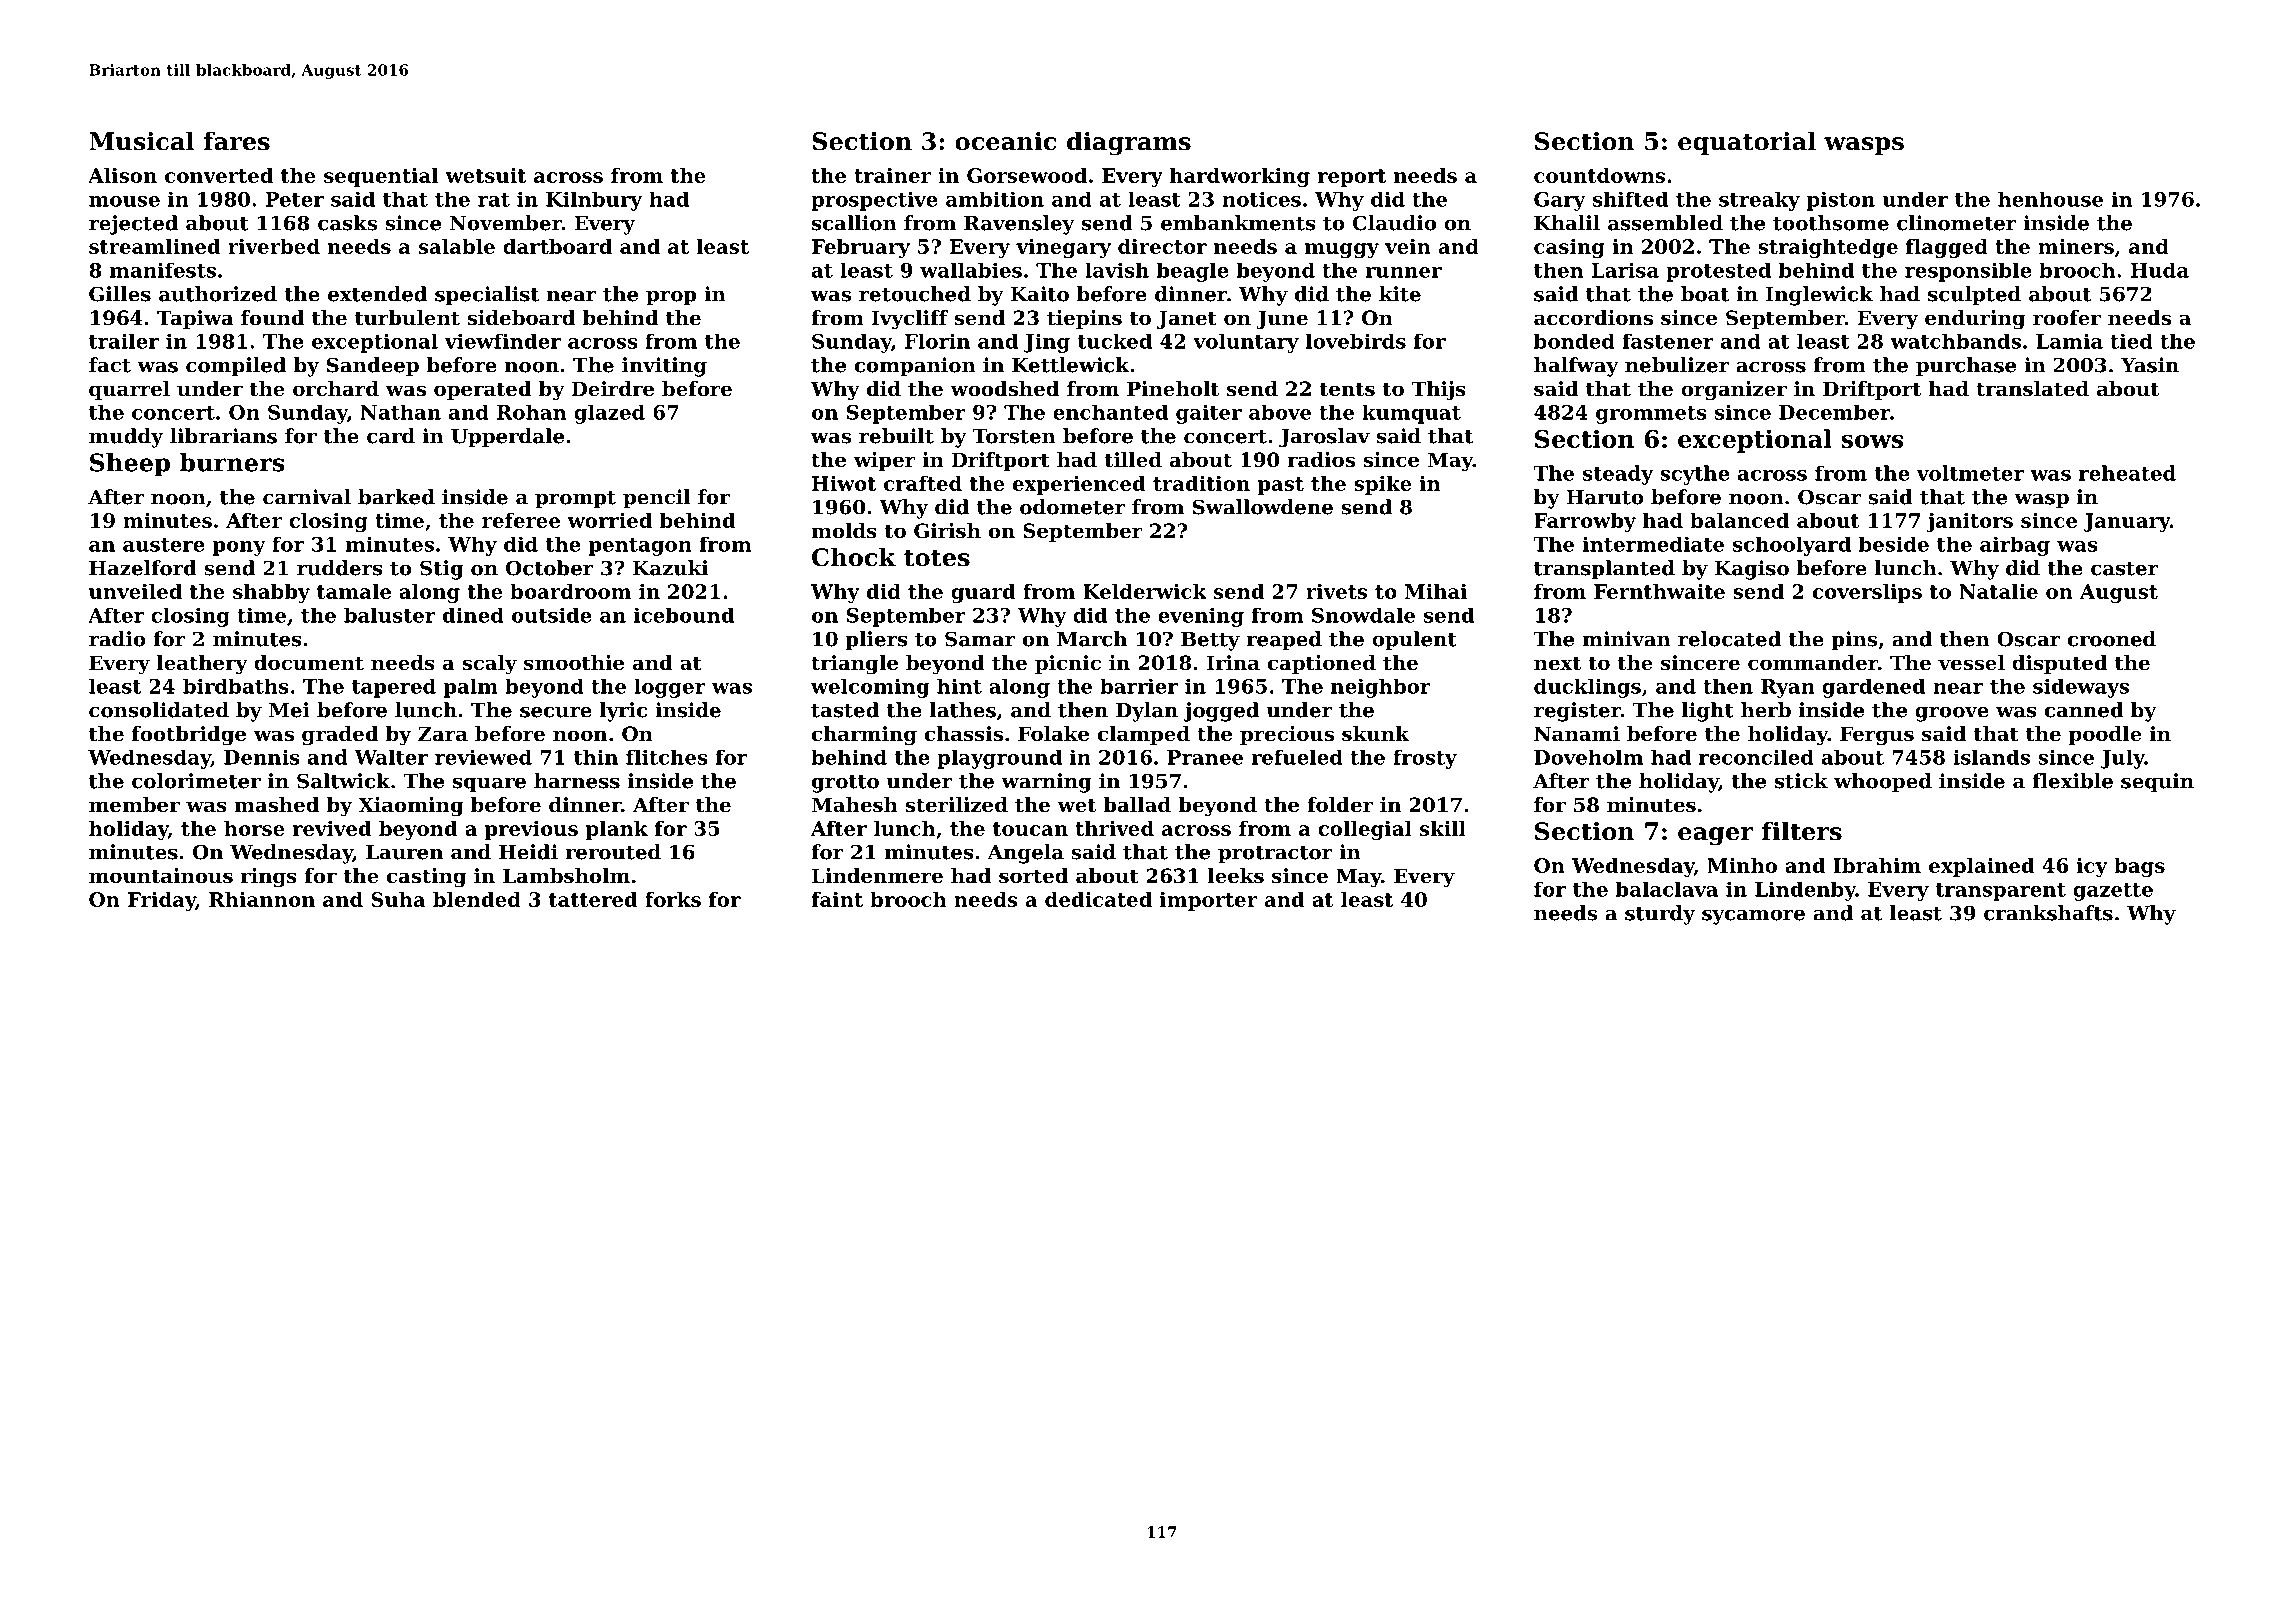 This screenshot has width=2292, height=1620. What do you see at coordinates (1753, 917) in the screenshot?
I see `sycamore` at bounding box center [1753, 917].
